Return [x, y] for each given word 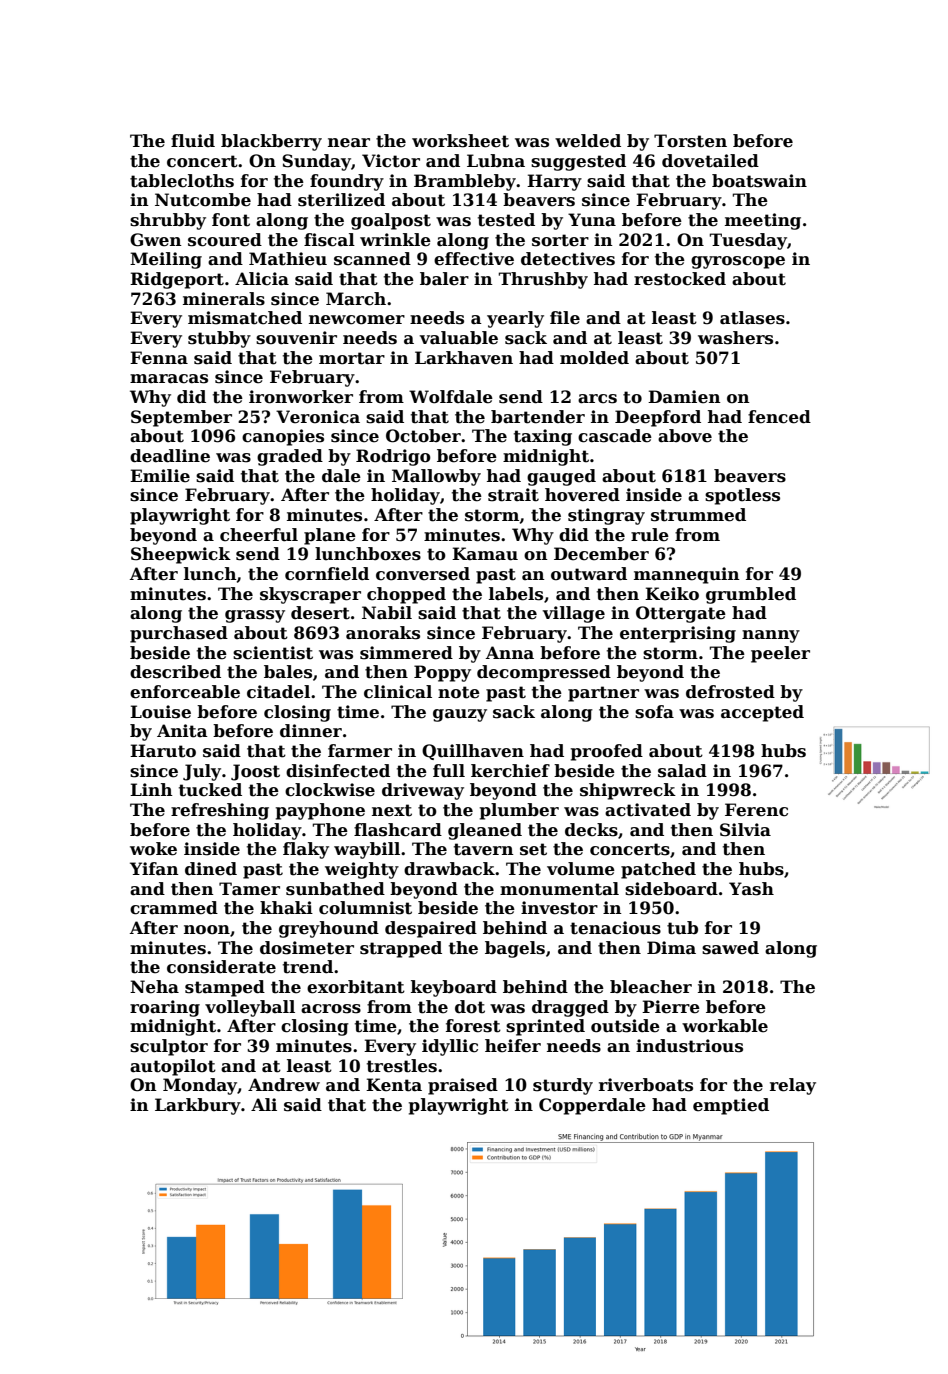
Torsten [690, 141]
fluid [193, 141]
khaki [286, 908]
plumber [519, 811]
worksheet [460, 141]
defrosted [730, 692]
